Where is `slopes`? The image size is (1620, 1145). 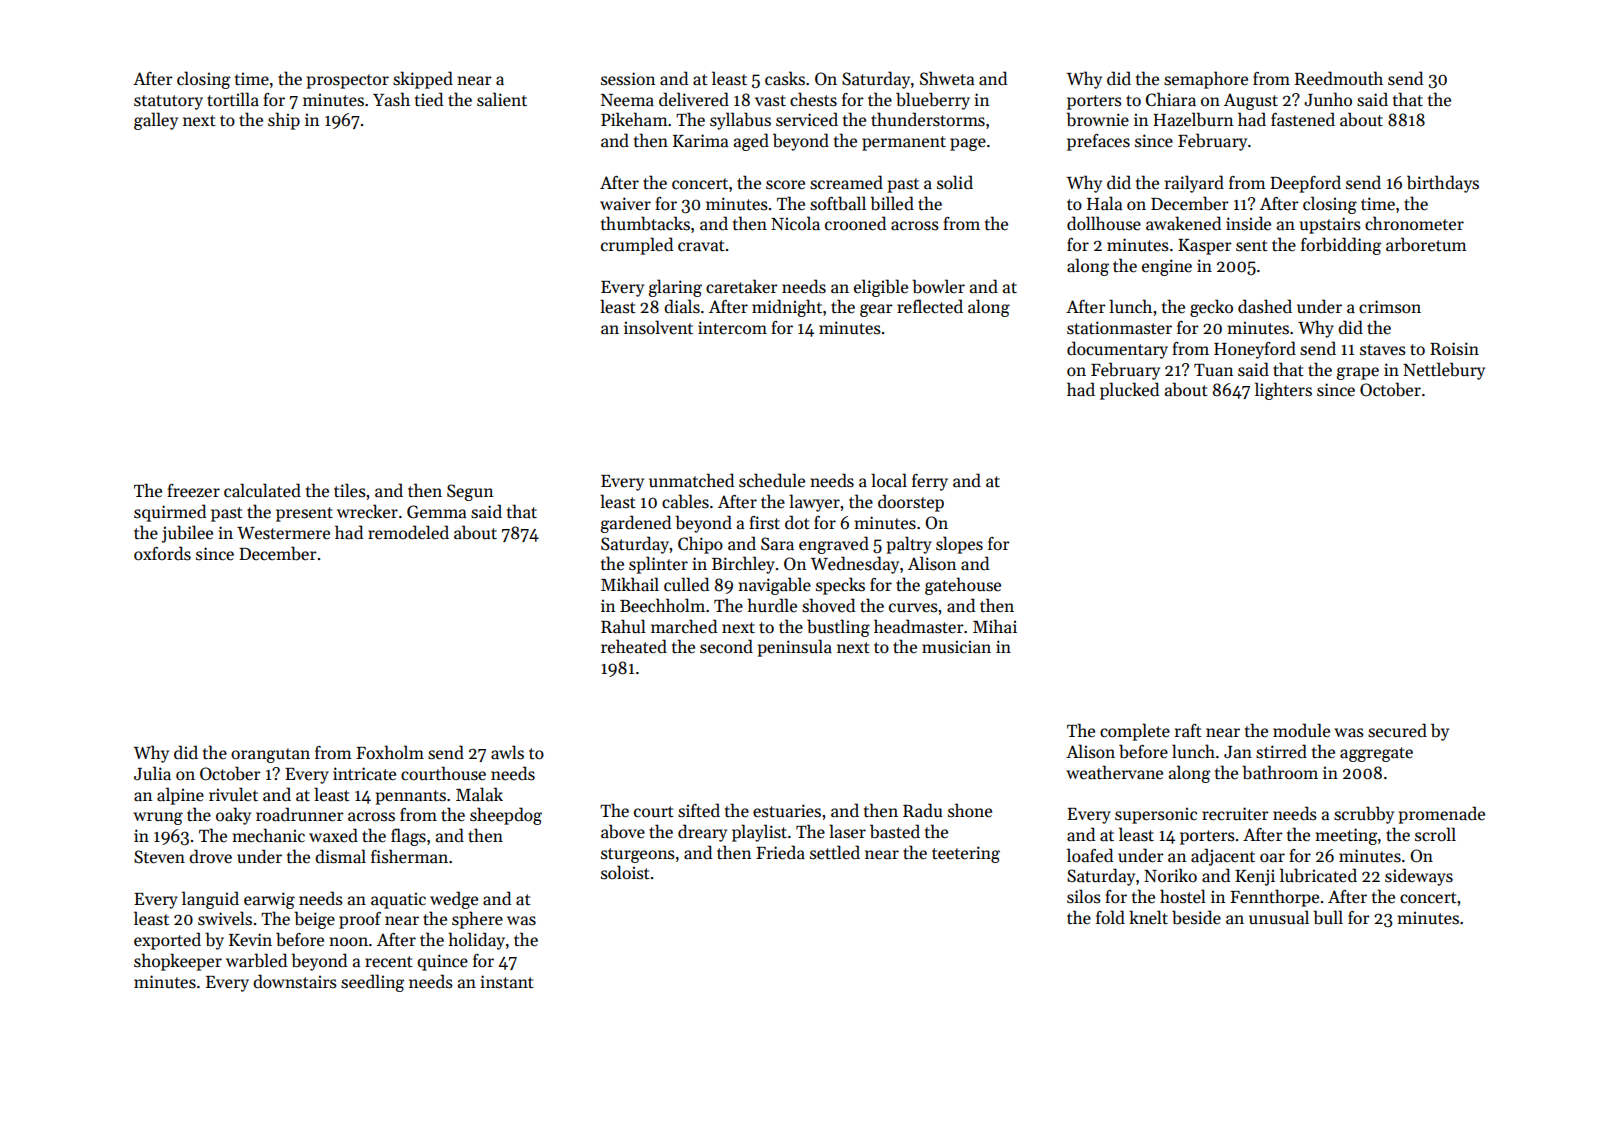 slopes is located at coordinates (959, 545).
